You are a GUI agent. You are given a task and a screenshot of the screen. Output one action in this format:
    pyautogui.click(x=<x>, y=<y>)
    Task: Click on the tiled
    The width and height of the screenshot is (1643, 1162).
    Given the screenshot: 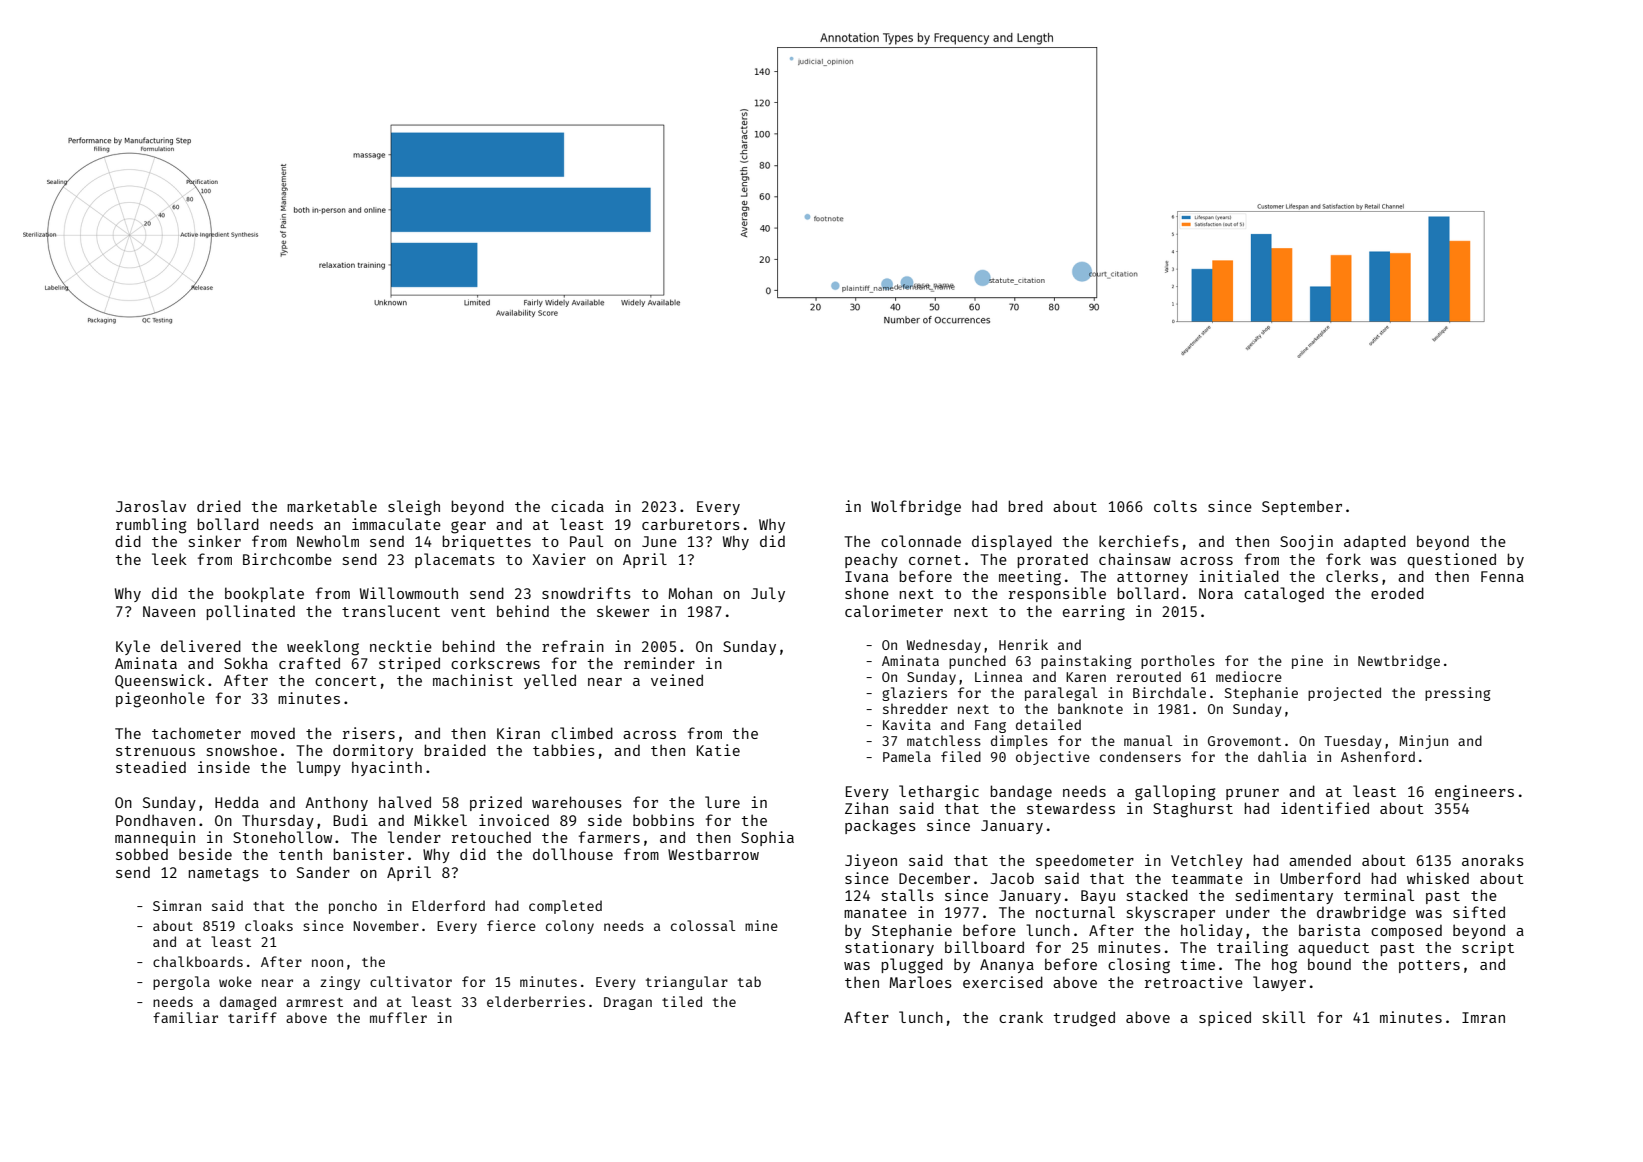 What is the action you would take?
    pyautogui.click(x=682, y=1001)
